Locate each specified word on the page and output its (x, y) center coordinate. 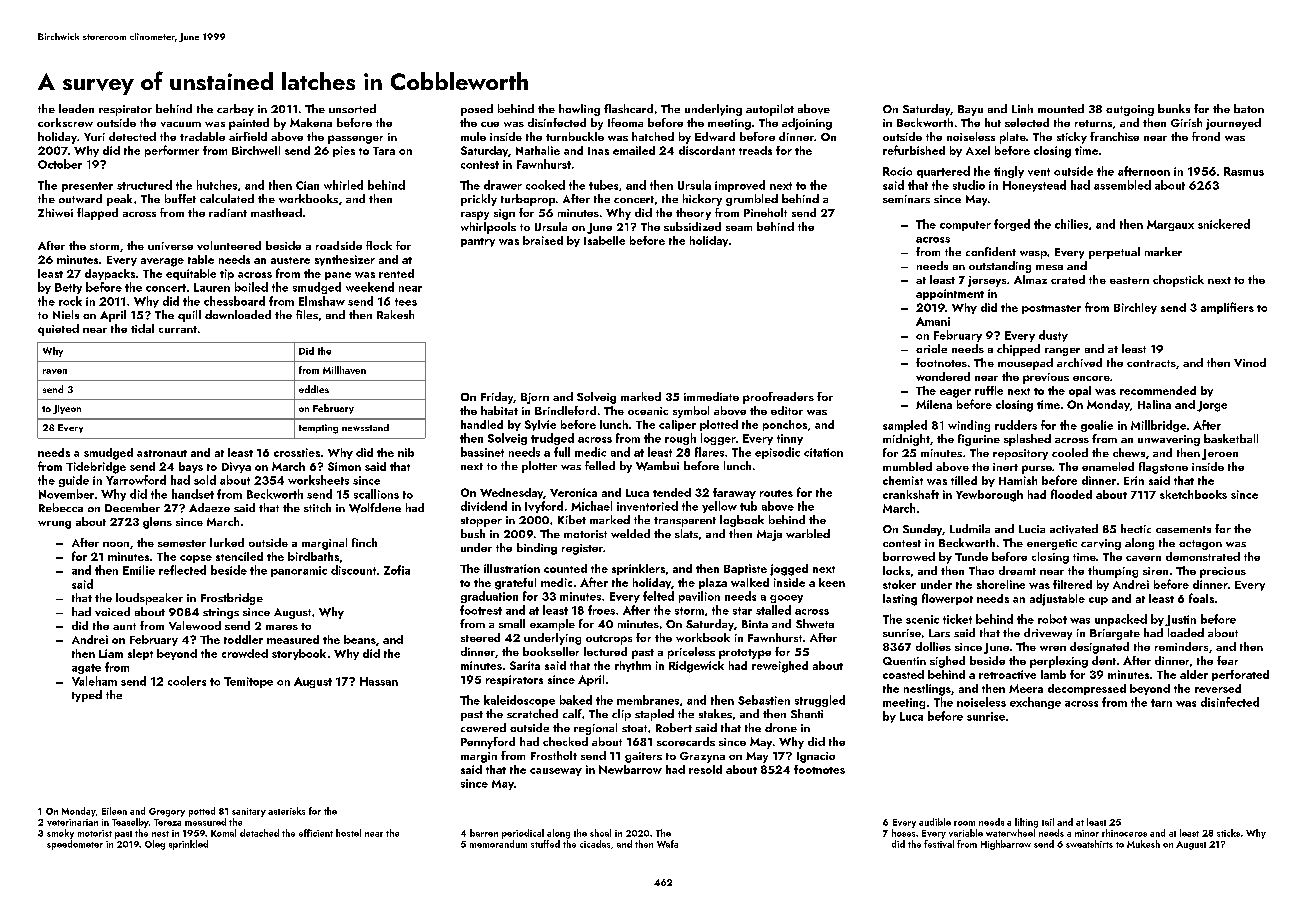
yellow (719, 507)
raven (55, 371)
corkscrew (65, 122)
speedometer (75, 845)
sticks (1228, 833)
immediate (711, 396)
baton (1249, 108)
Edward (715, 136)
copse (196, 559)
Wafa (667, 844)
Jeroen (1220, 454)
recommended (1158, 390)
